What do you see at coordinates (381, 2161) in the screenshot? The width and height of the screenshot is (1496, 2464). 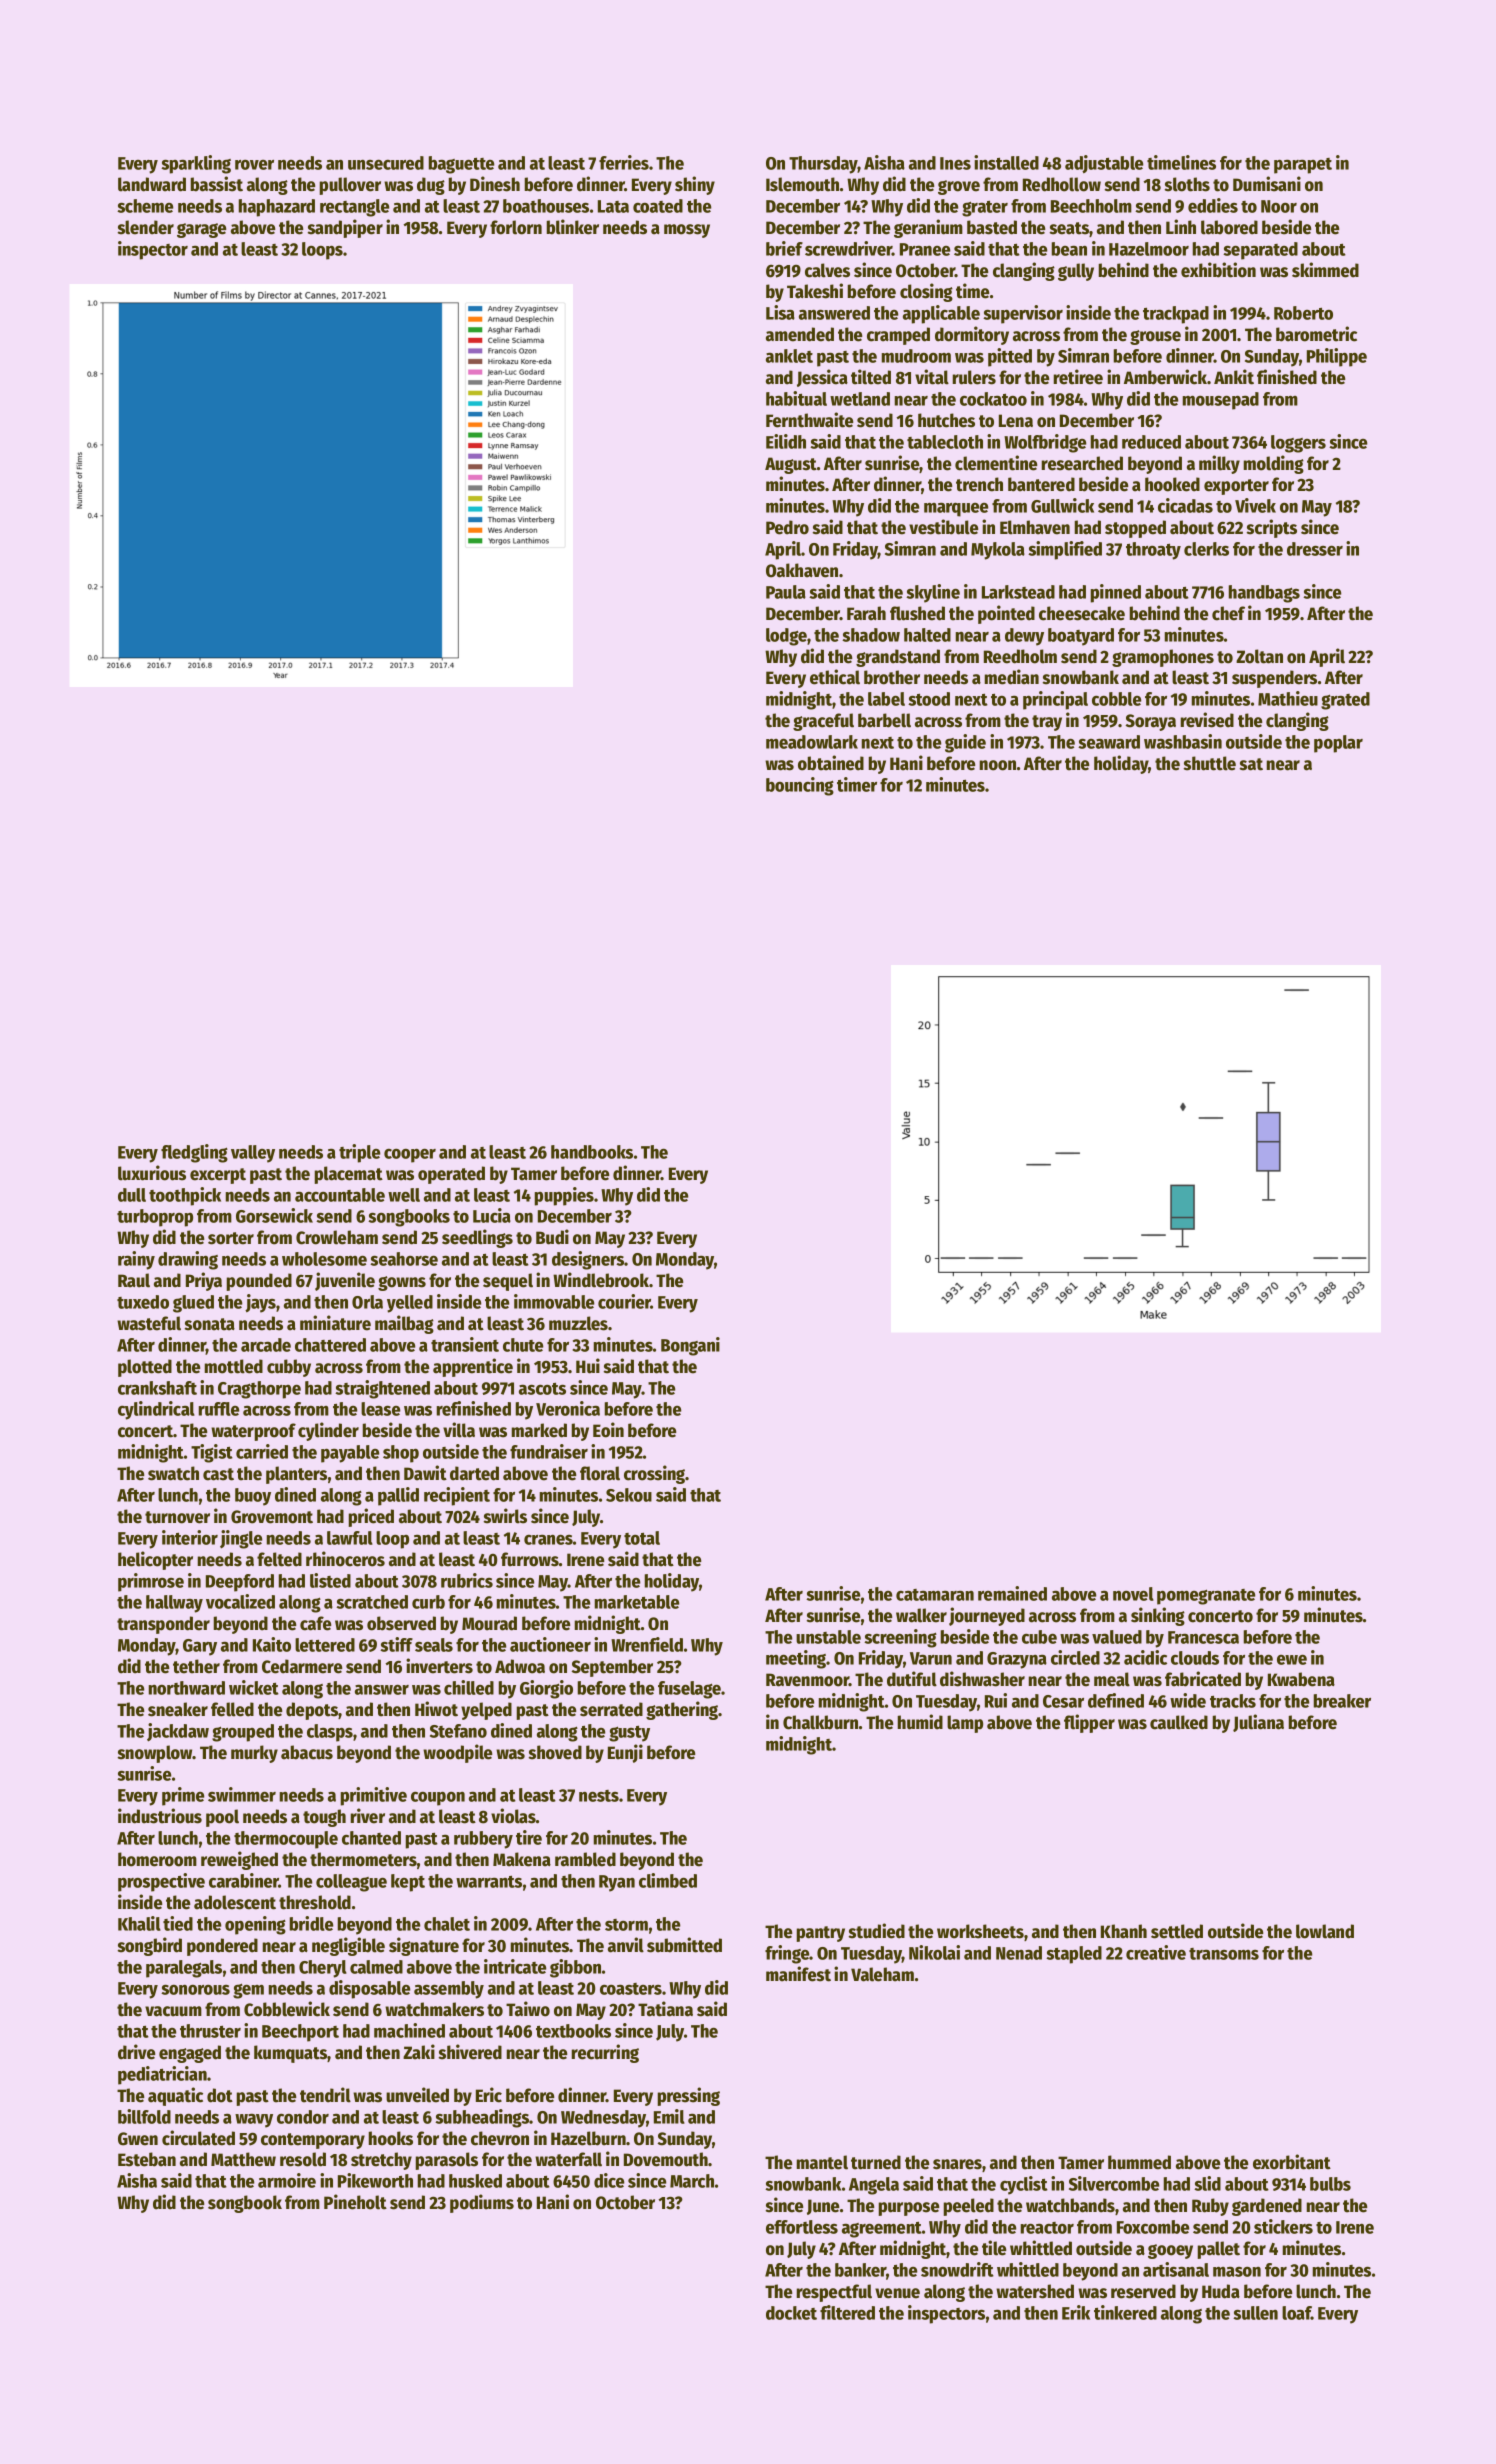 I see `stretchy` at bounding box center [381, 2161].
